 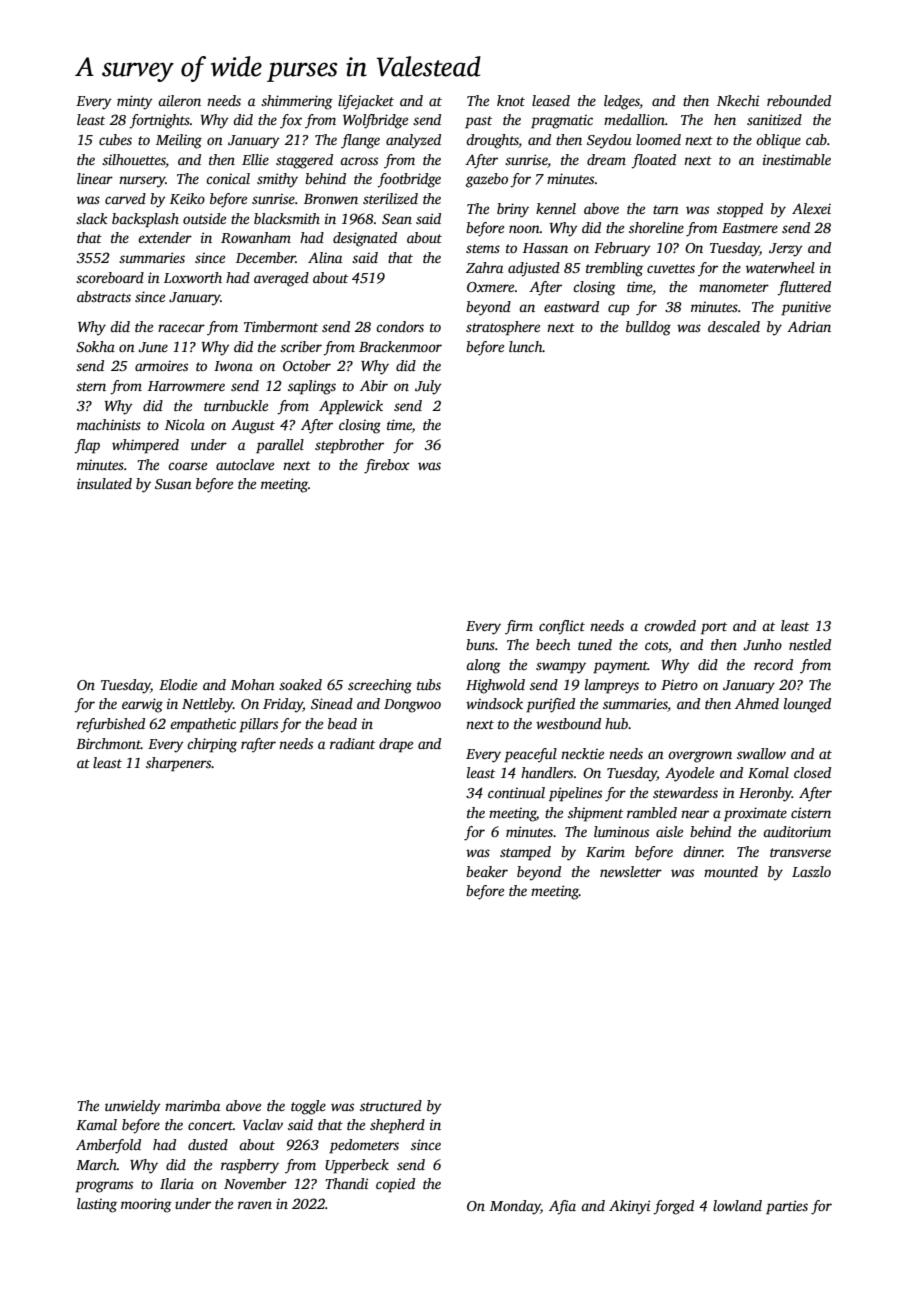 What do you see at coordinates (738, 100) in the document?
I see `Nkechi` at bounding box center [738, 100].
